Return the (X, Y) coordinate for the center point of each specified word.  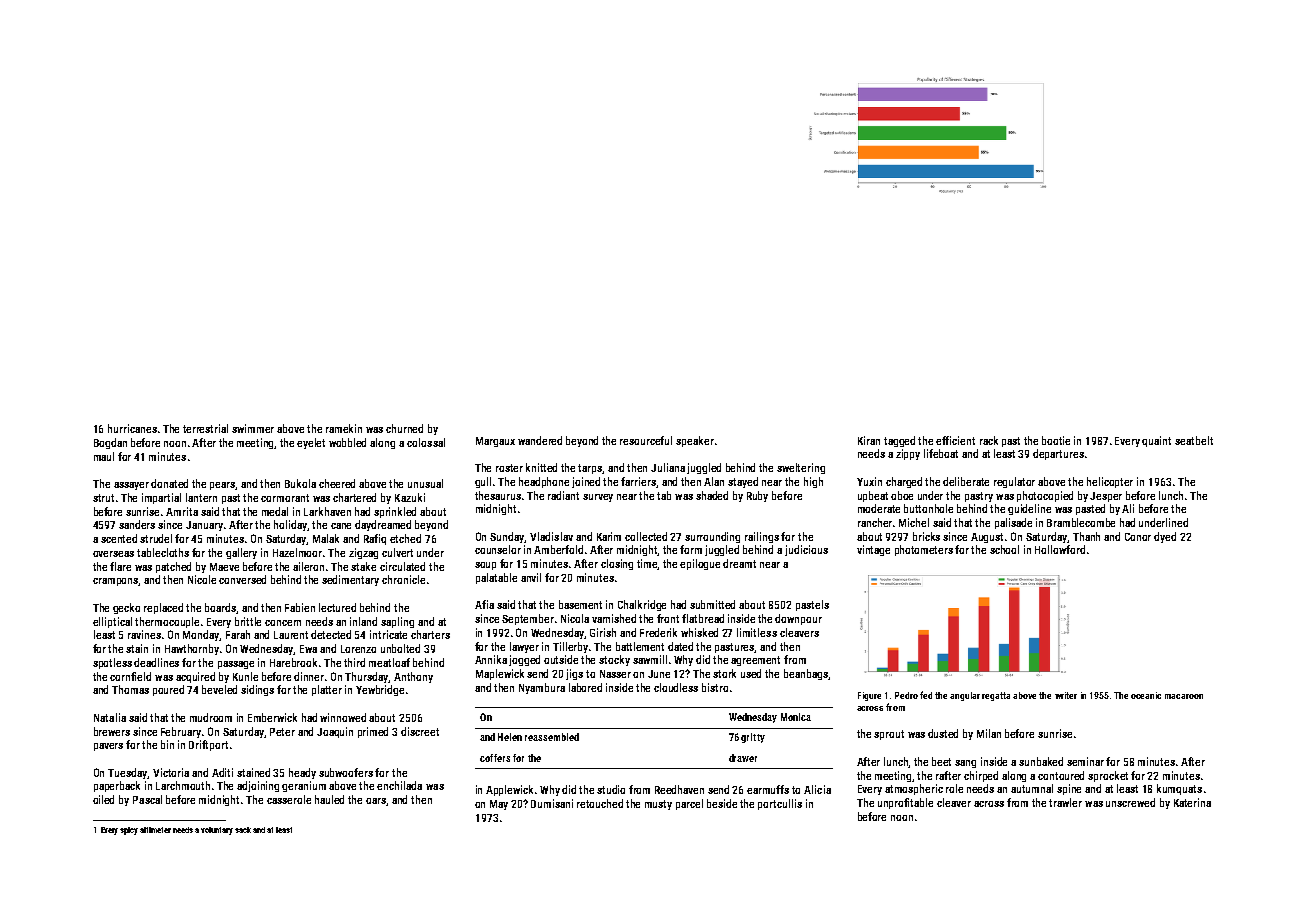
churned (404, 428)
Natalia (110, 717)
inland (363, 621)
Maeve (224, 567)
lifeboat (941, 453)
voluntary (217, 831)
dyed (1165, 537)
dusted (943, 733)
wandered (540, 440)
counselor (498, 549)
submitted (712, 604)
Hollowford (1060, 549)
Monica (796, 717)
